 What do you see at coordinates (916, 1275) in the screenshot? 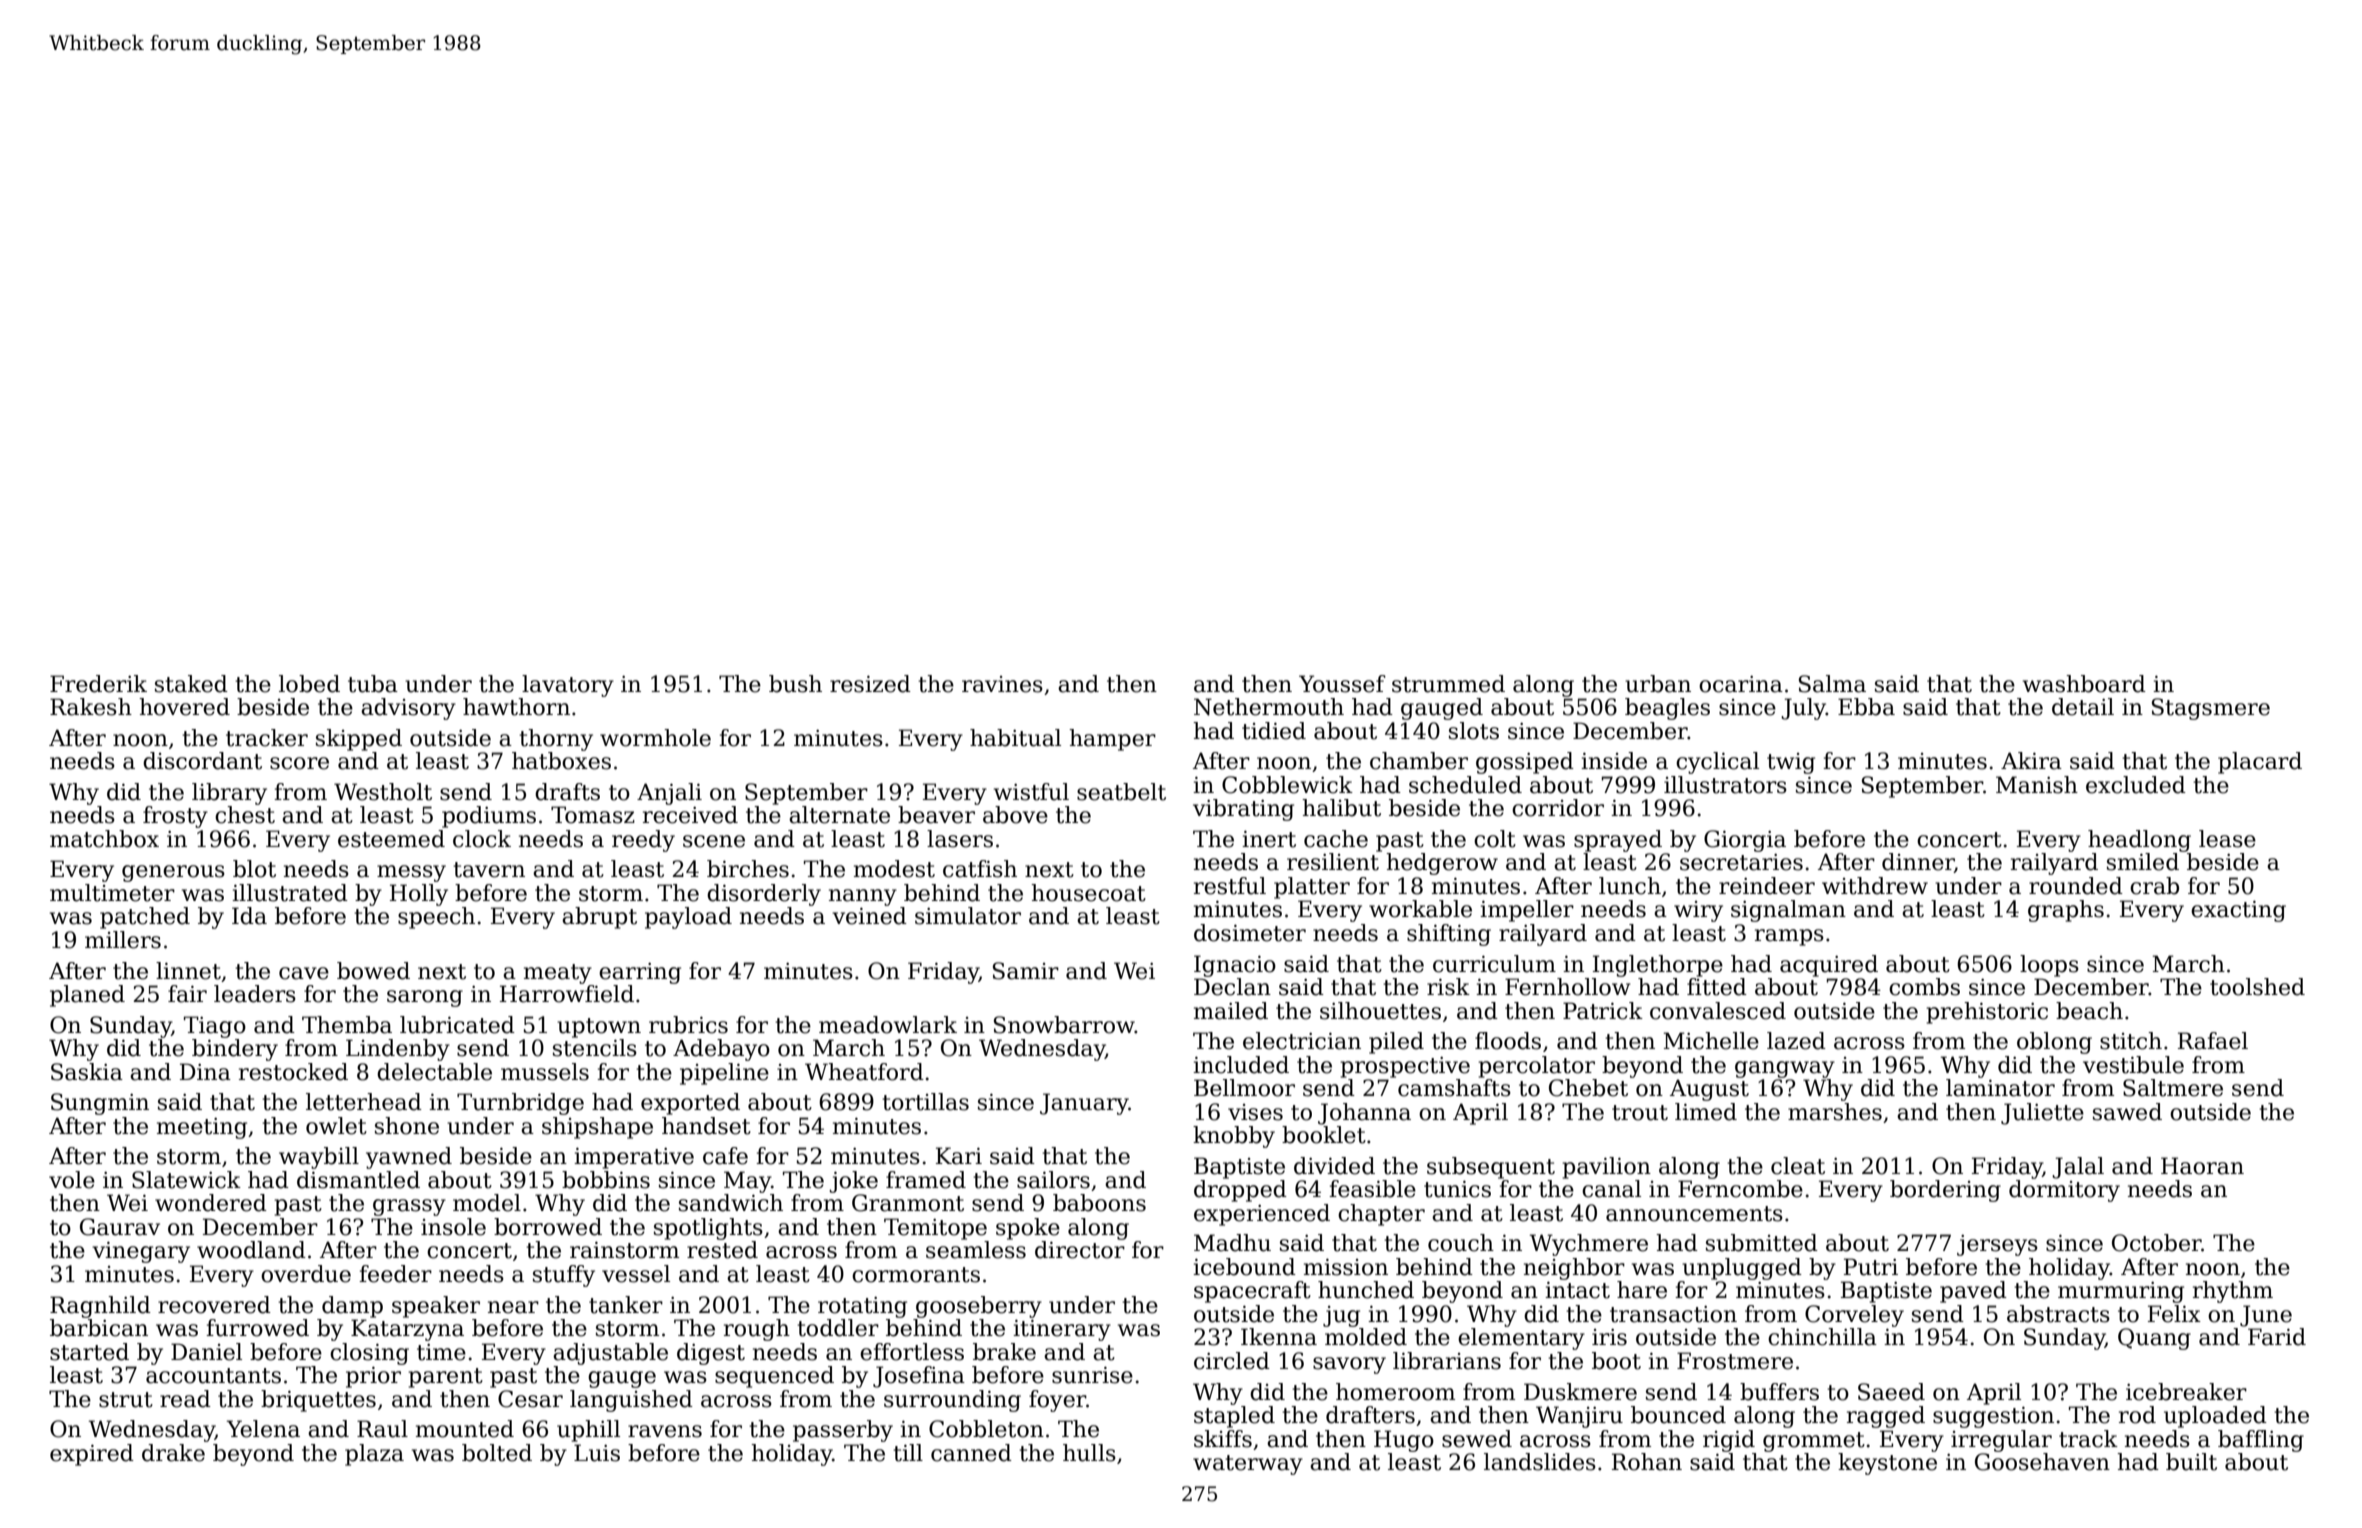
I see `cormorants` at bounding box center [916, 1275].
